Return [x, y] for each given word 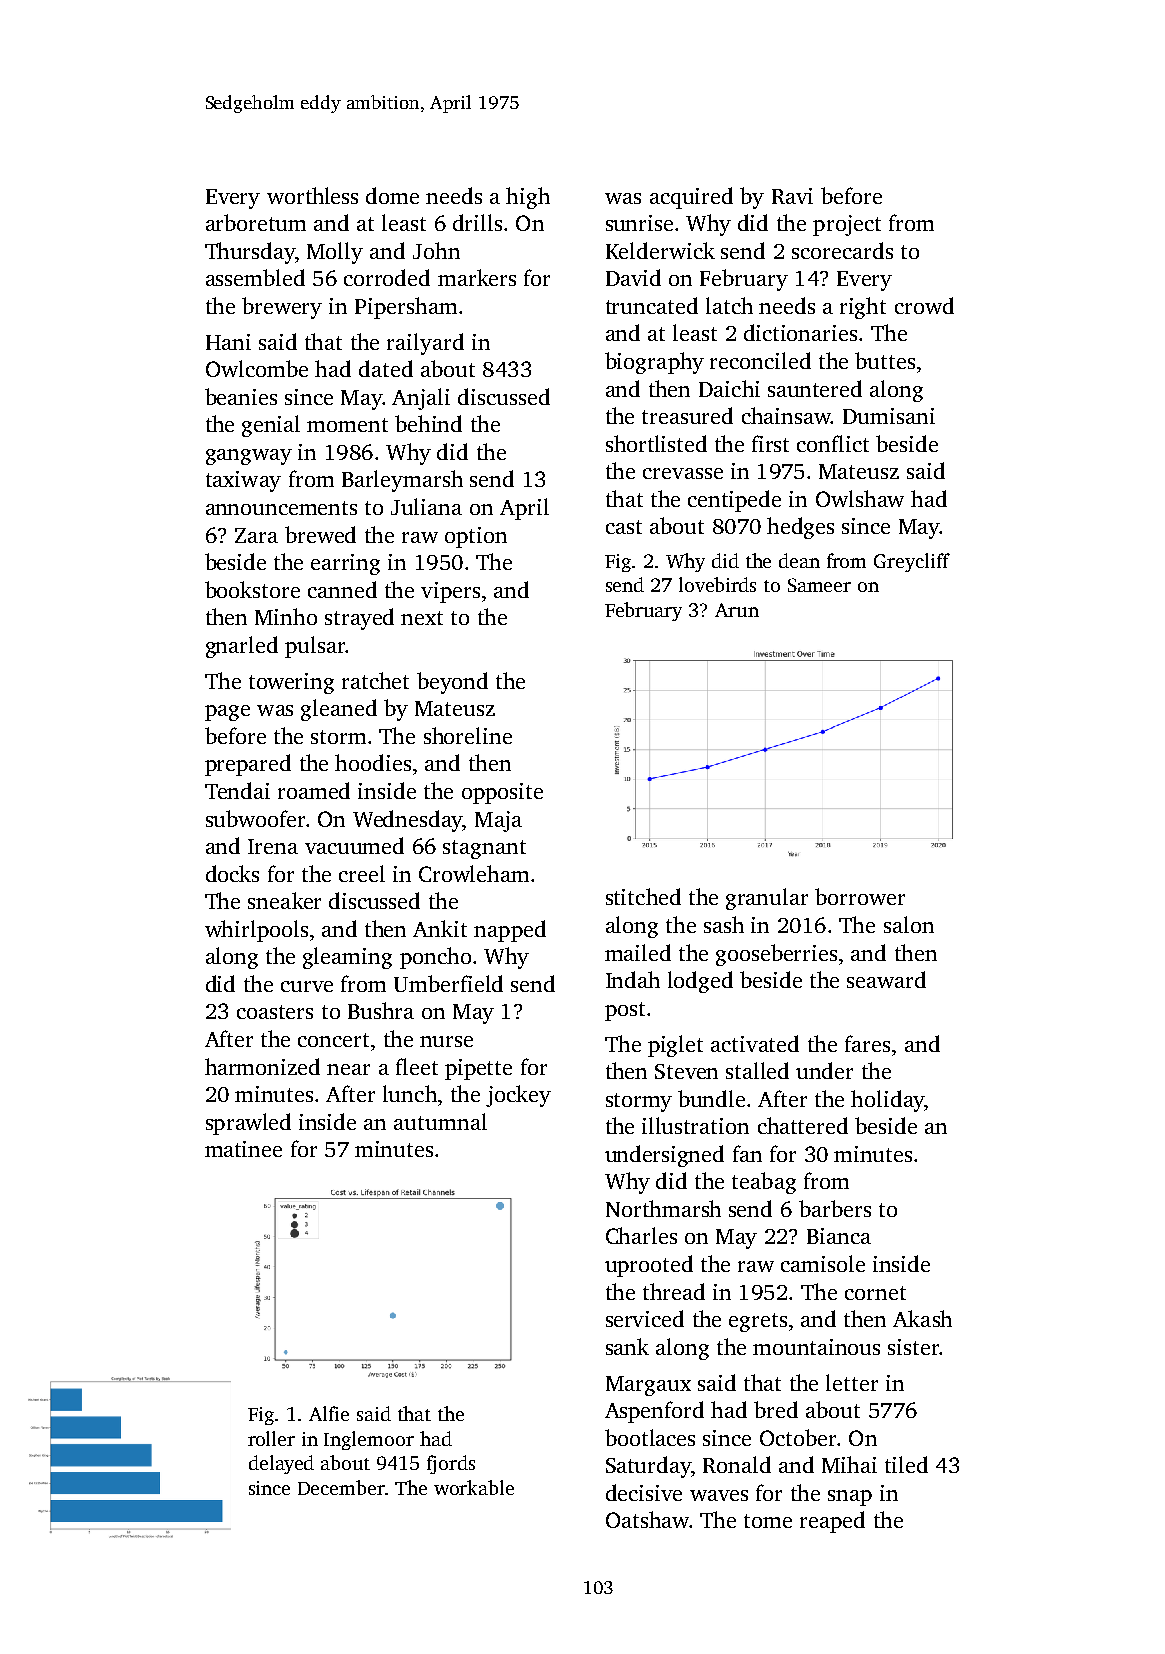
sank [627, 1346]
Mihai [849, 1464]
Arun [737, 610]
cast [624, 527]
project [847, 225]
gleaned [339, 710]
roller [271, 1438]
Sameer [819, 585]
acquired [691, 198]
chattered [803, 1125]
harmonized [262, 1066]
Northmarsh [663, 1208]
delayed [281, 1464]
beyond [452, 683]
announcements [281, 508]
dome [392, 195]
